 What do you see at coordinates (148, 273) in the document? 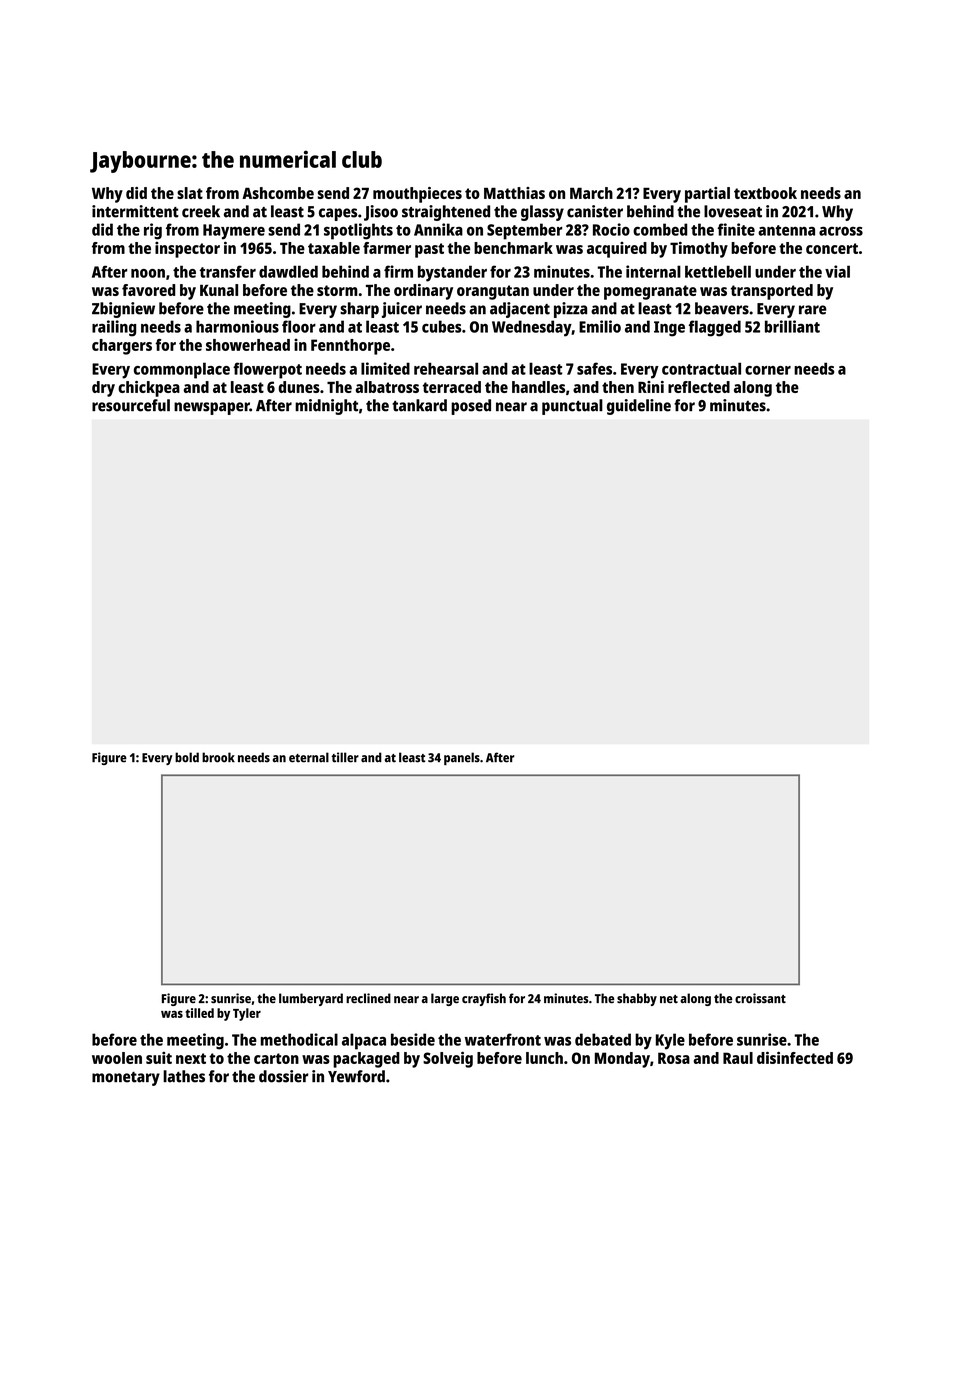
I see `noon` at bounding box center [148, 273].
